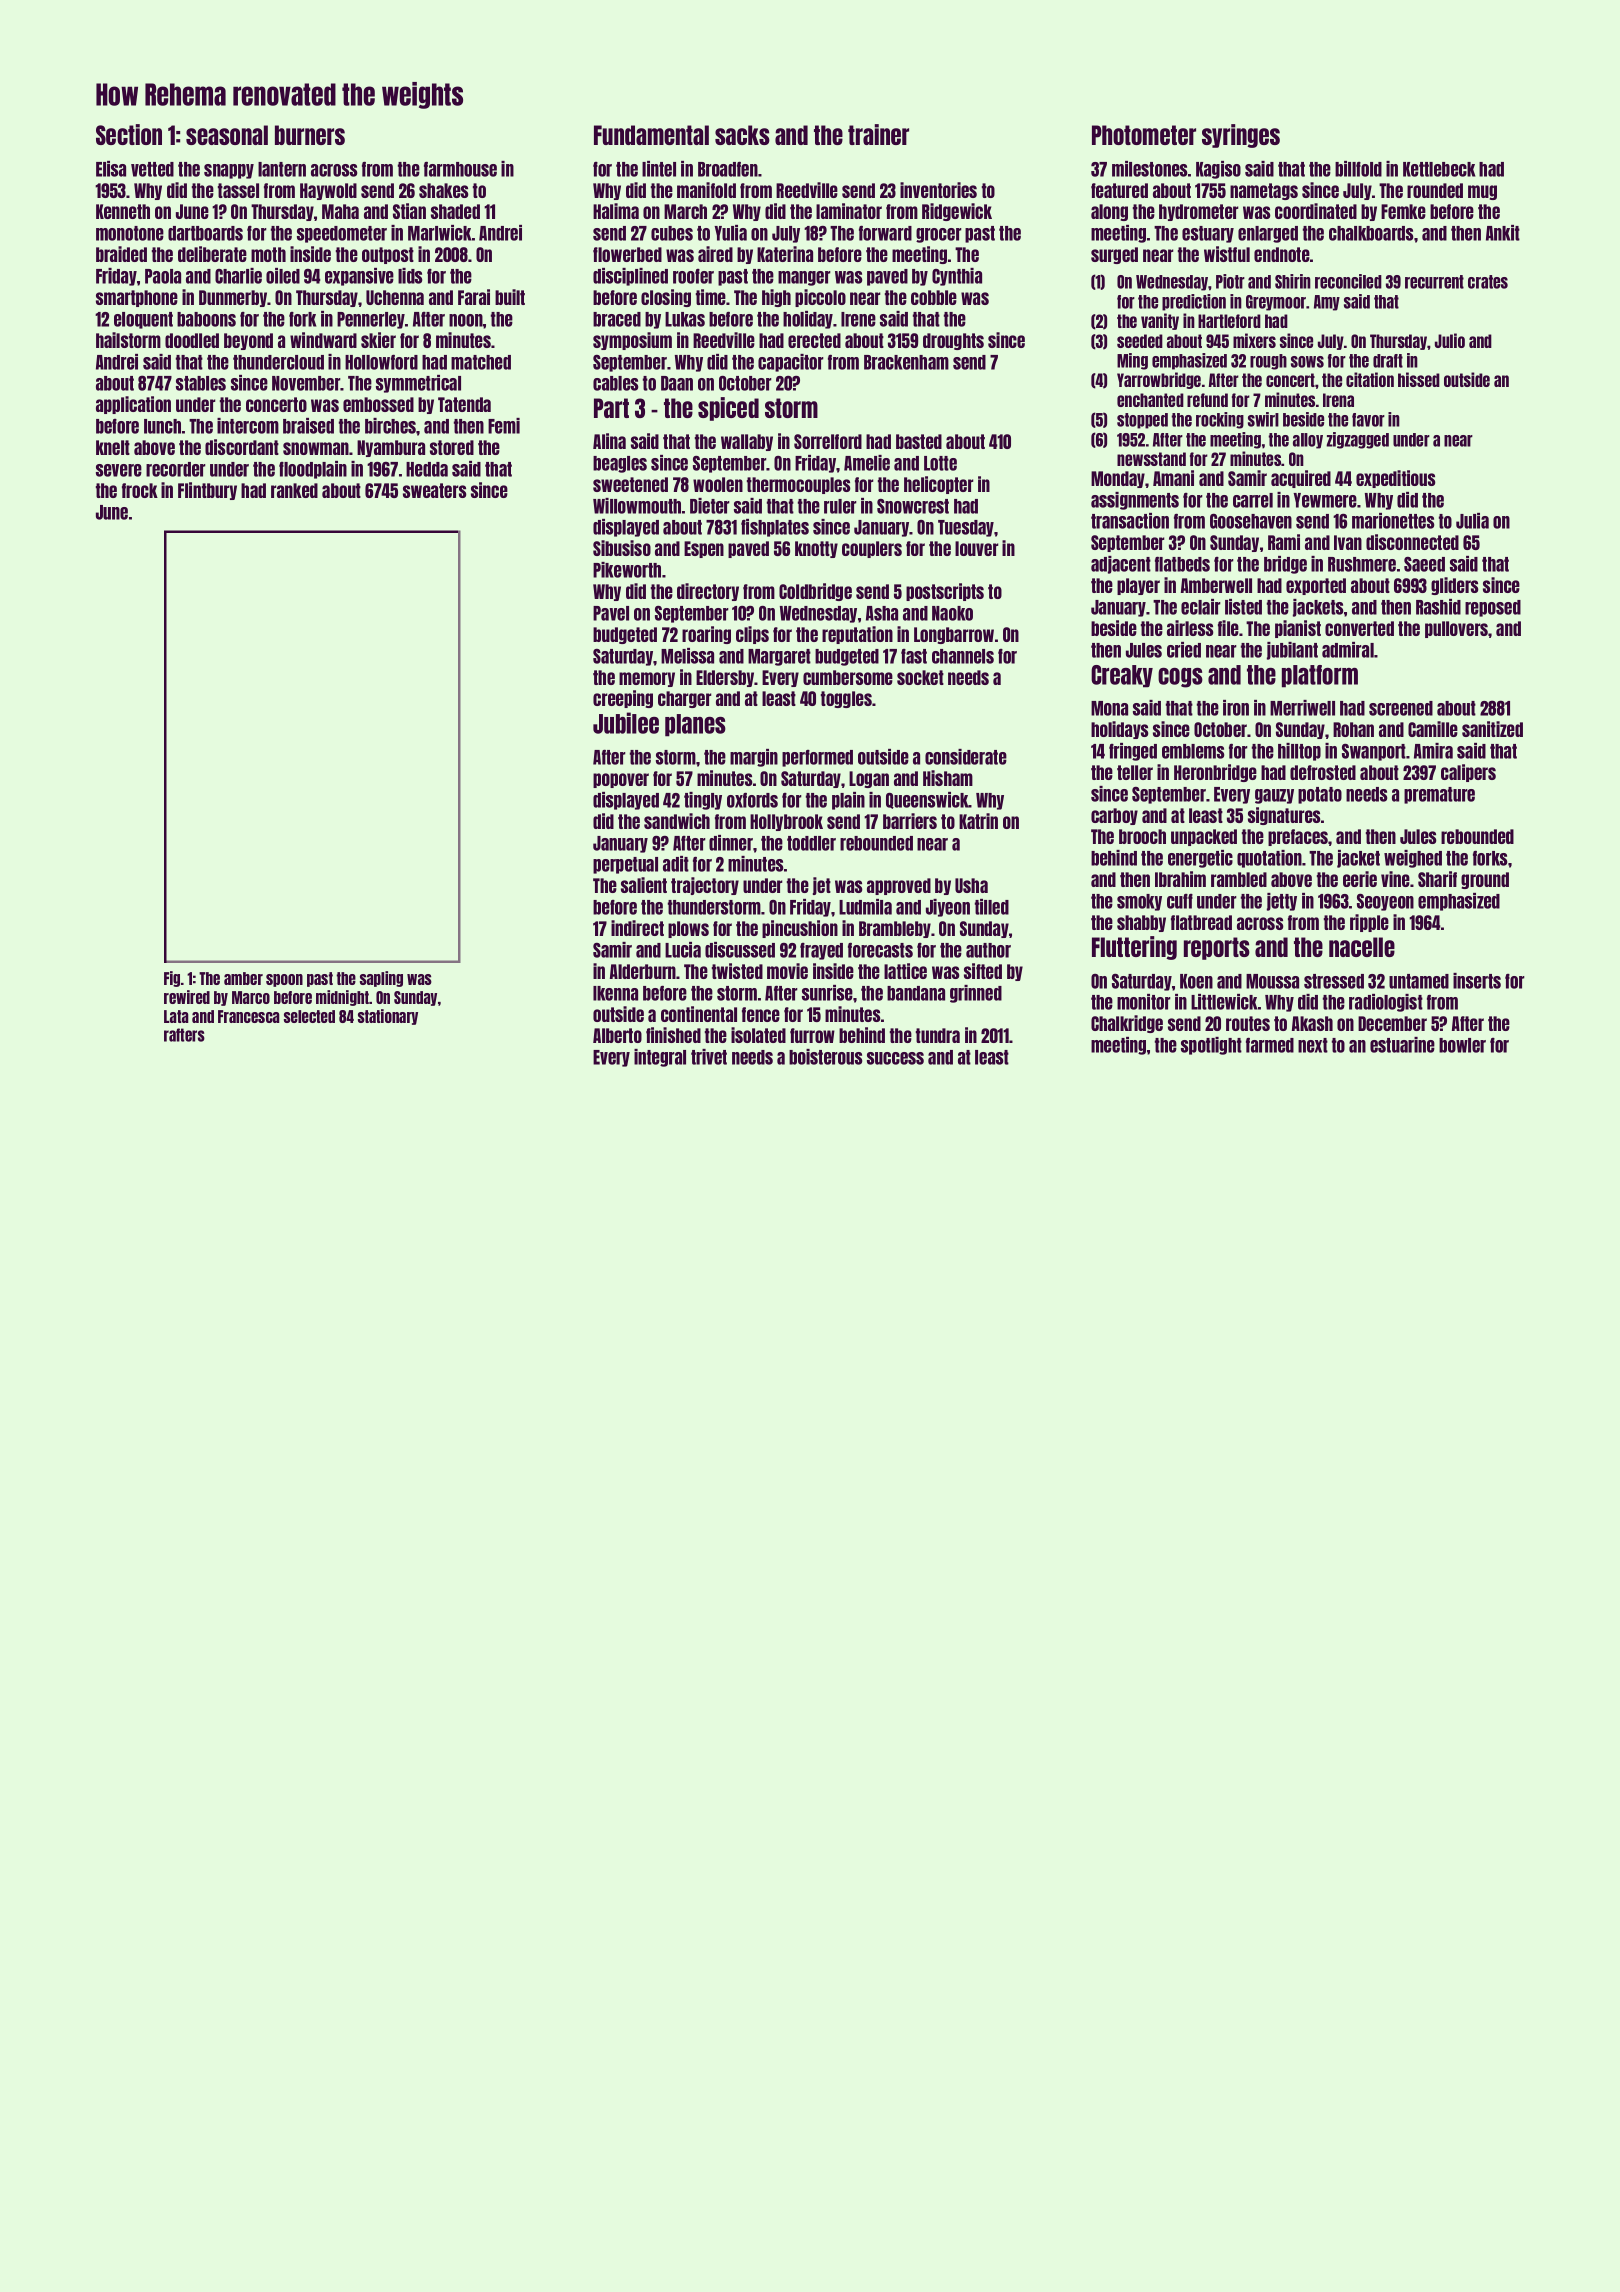 The height and width of the document is (2292, 1620). Describe the element at coordinates (1118, 479) in the document. I see `Monday` at that location.
